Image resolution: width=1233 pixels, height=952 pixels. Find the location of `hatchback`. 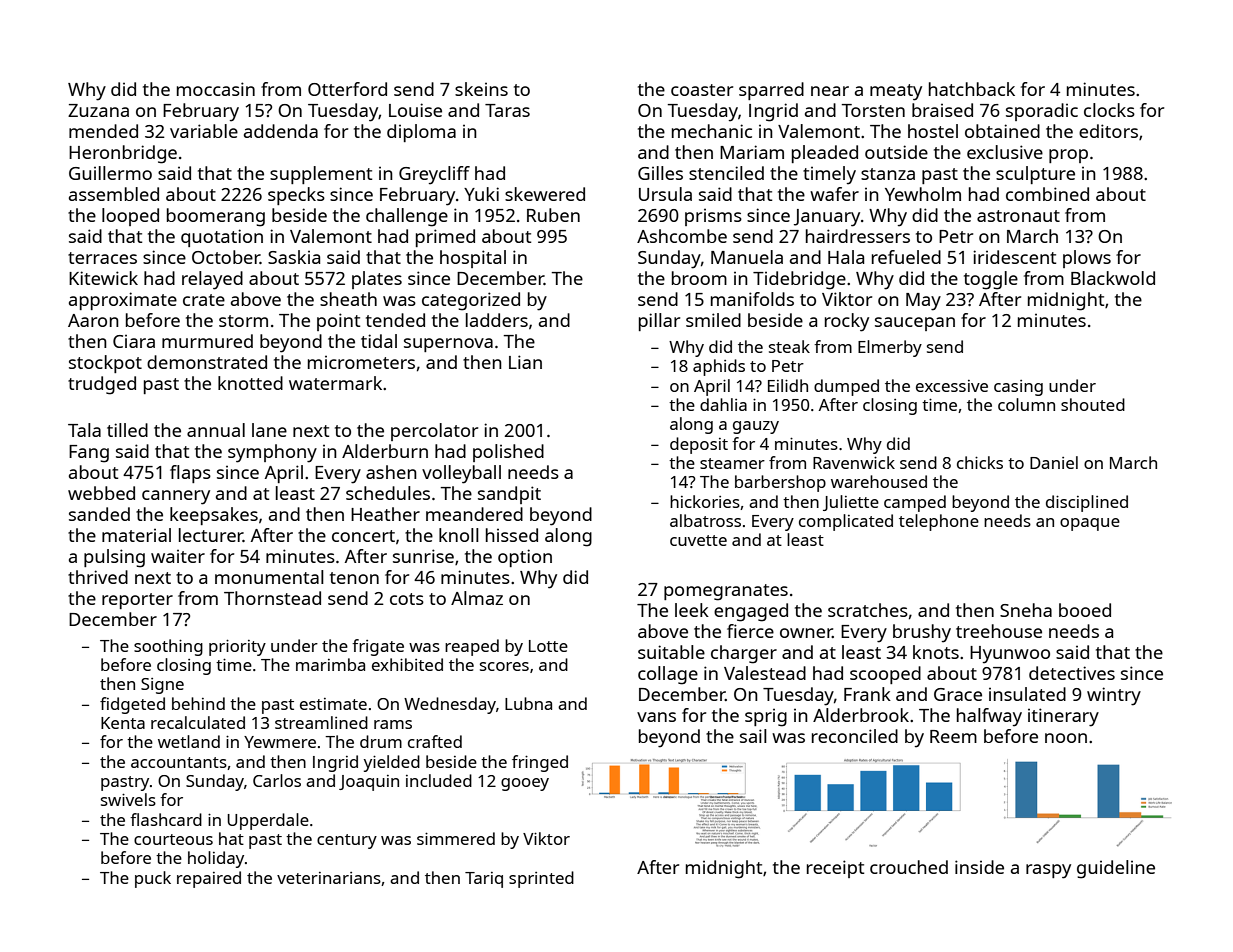

hatchback is located at coordinates (972, 89).
